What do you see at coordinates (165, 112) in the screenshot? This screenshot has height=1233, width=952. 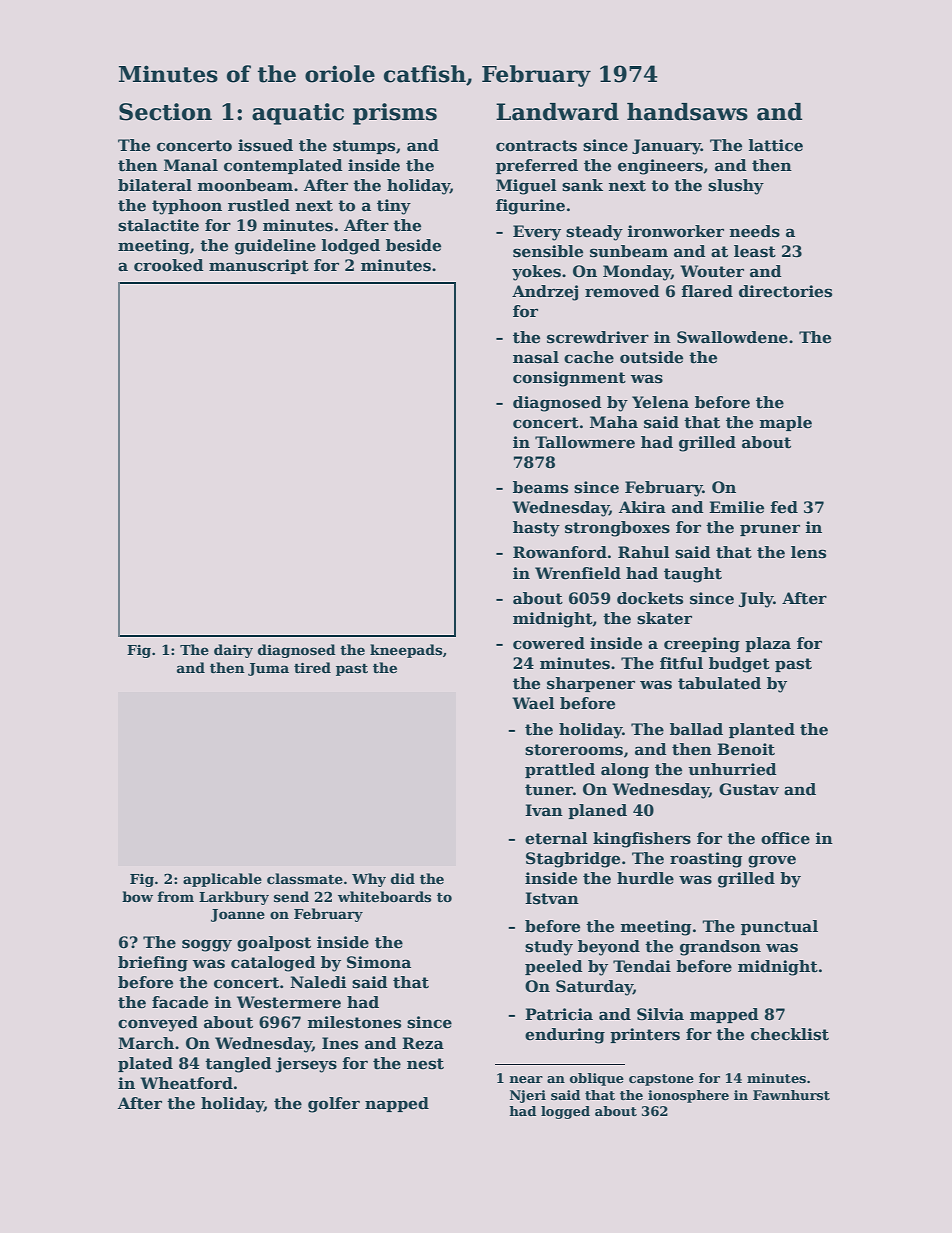 I see `Section` at bounding box center [165, 112].
